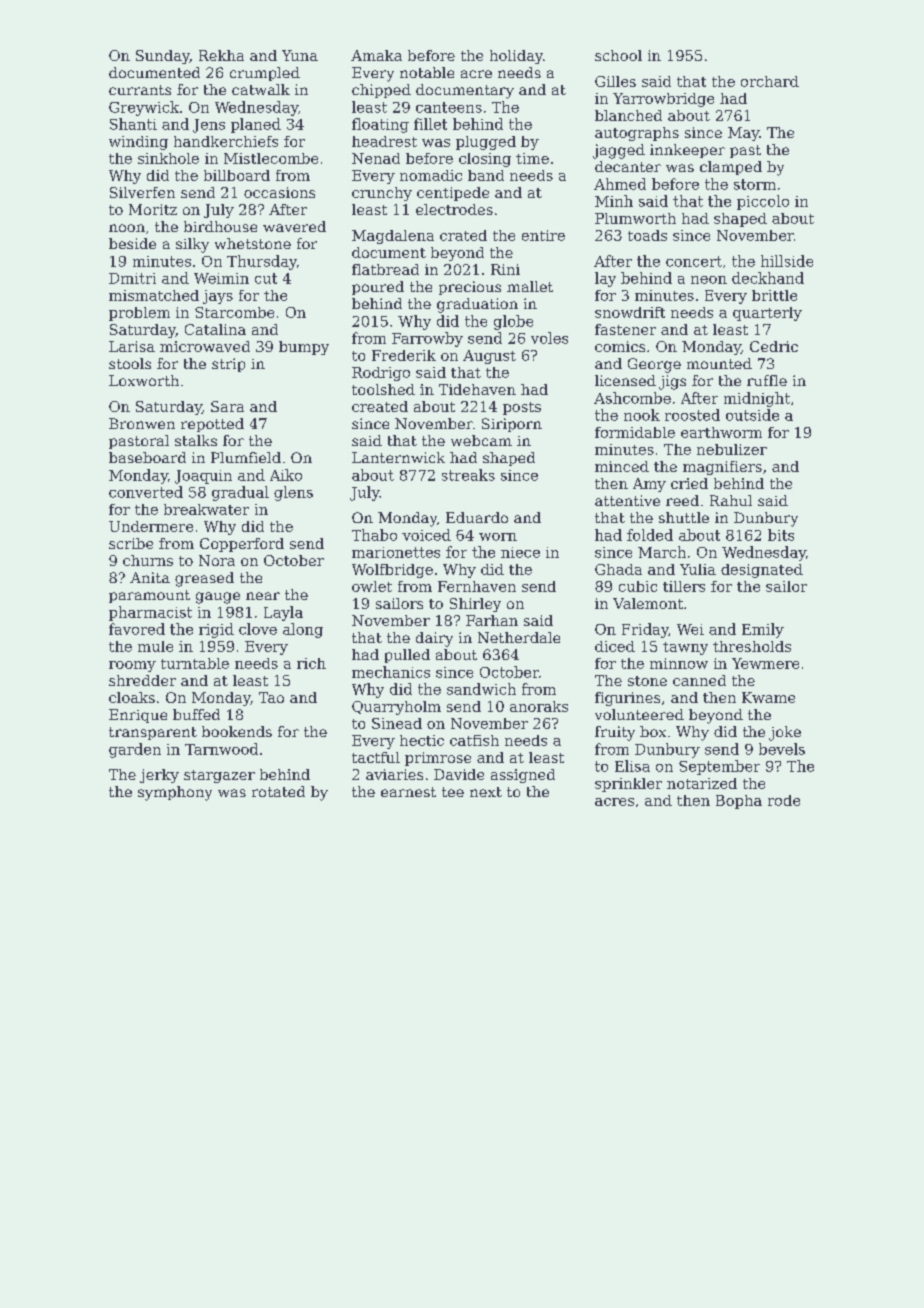 The width and height of the screenshot is (924, 1308). I want to click on next, so click(486, 792).
